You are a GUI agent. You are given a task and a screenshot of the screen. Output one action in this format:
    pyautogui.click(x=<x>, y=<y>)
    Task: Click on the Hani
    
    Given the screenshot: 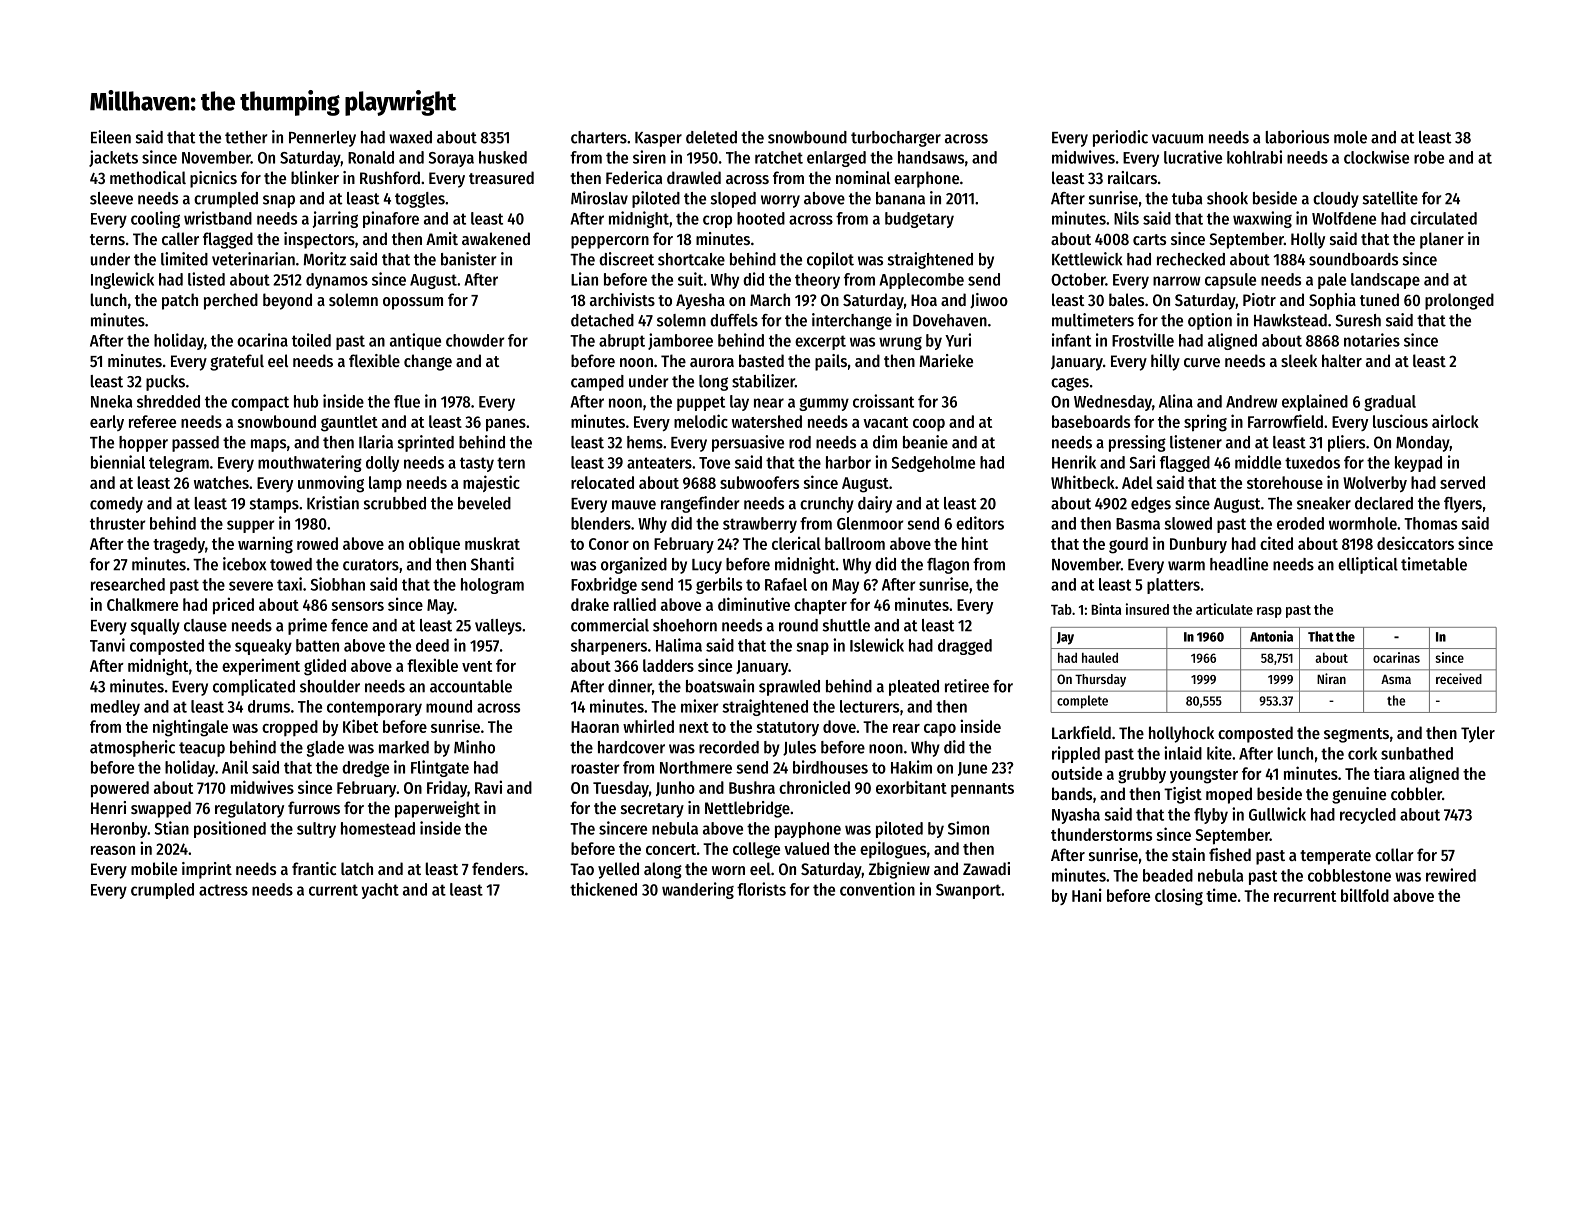 What is the action you would take?
    pyautogui.click(x=1087, y=895)
